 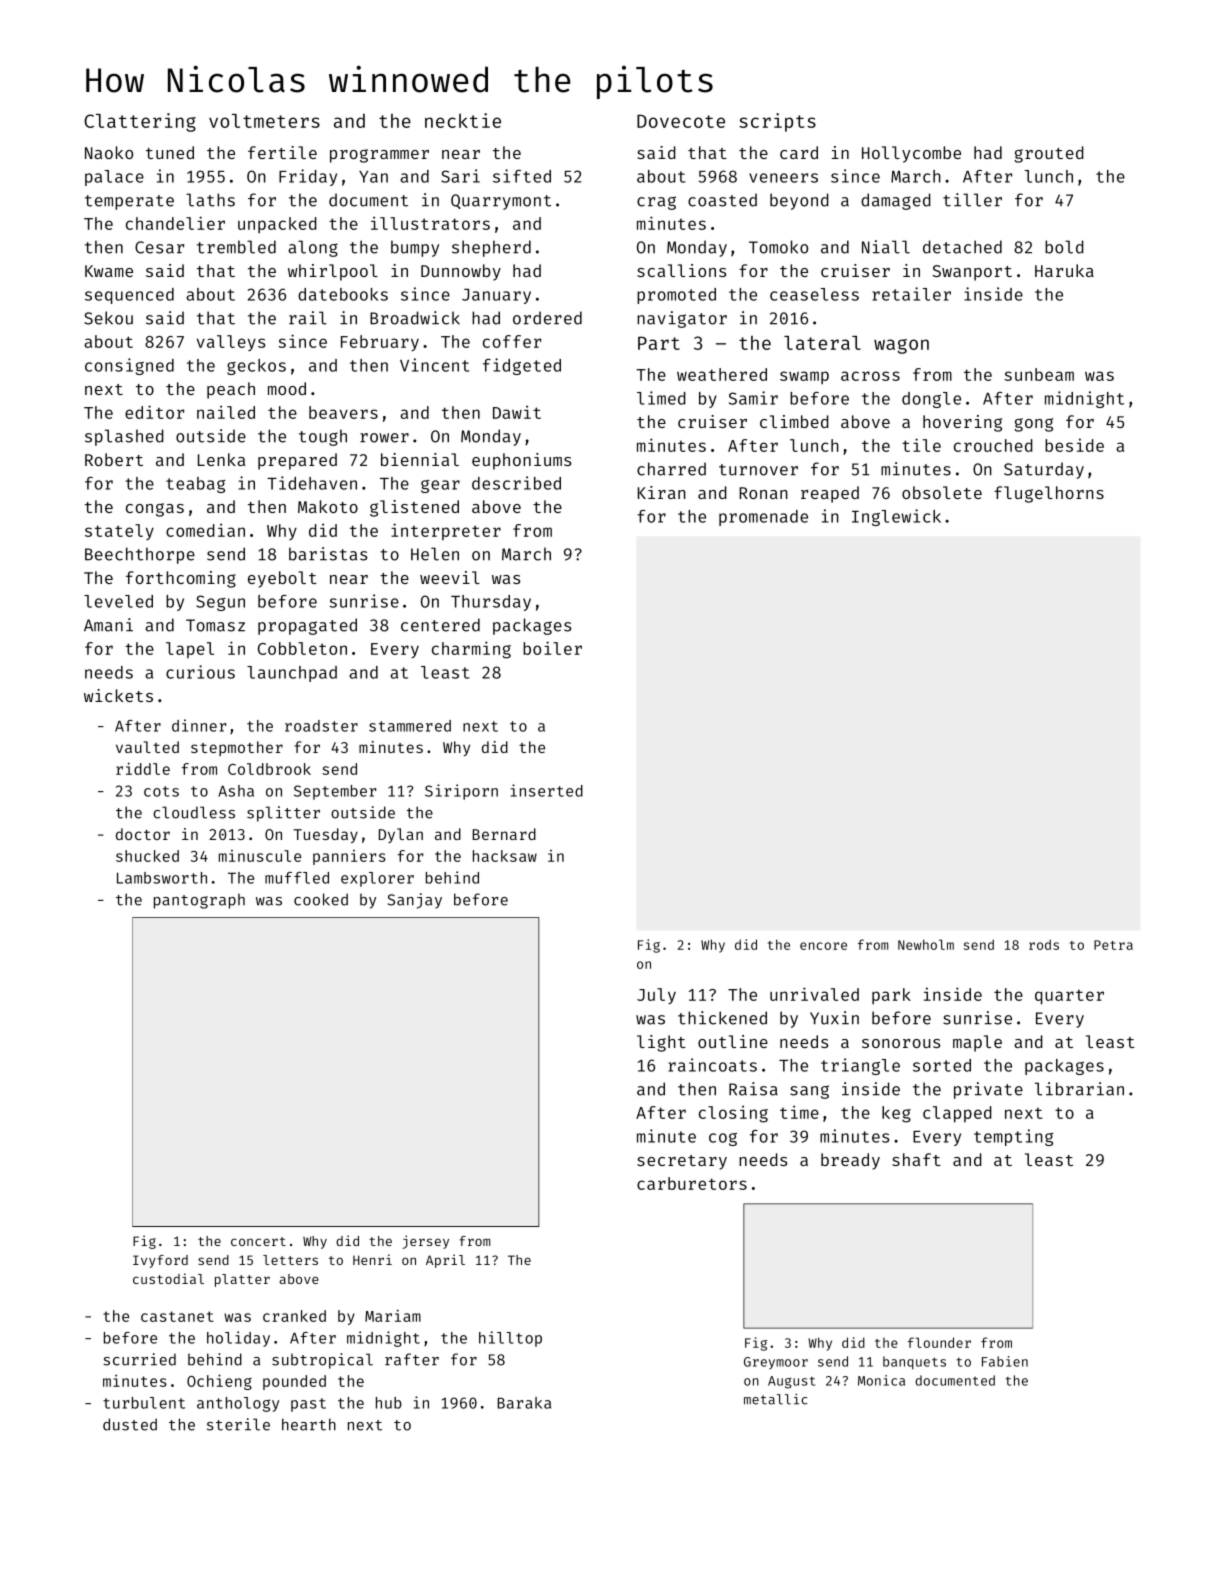 What do you see at coordinates (547, 790) in the screenshot?
I see `inserted` at bounding box center [547, 790].
